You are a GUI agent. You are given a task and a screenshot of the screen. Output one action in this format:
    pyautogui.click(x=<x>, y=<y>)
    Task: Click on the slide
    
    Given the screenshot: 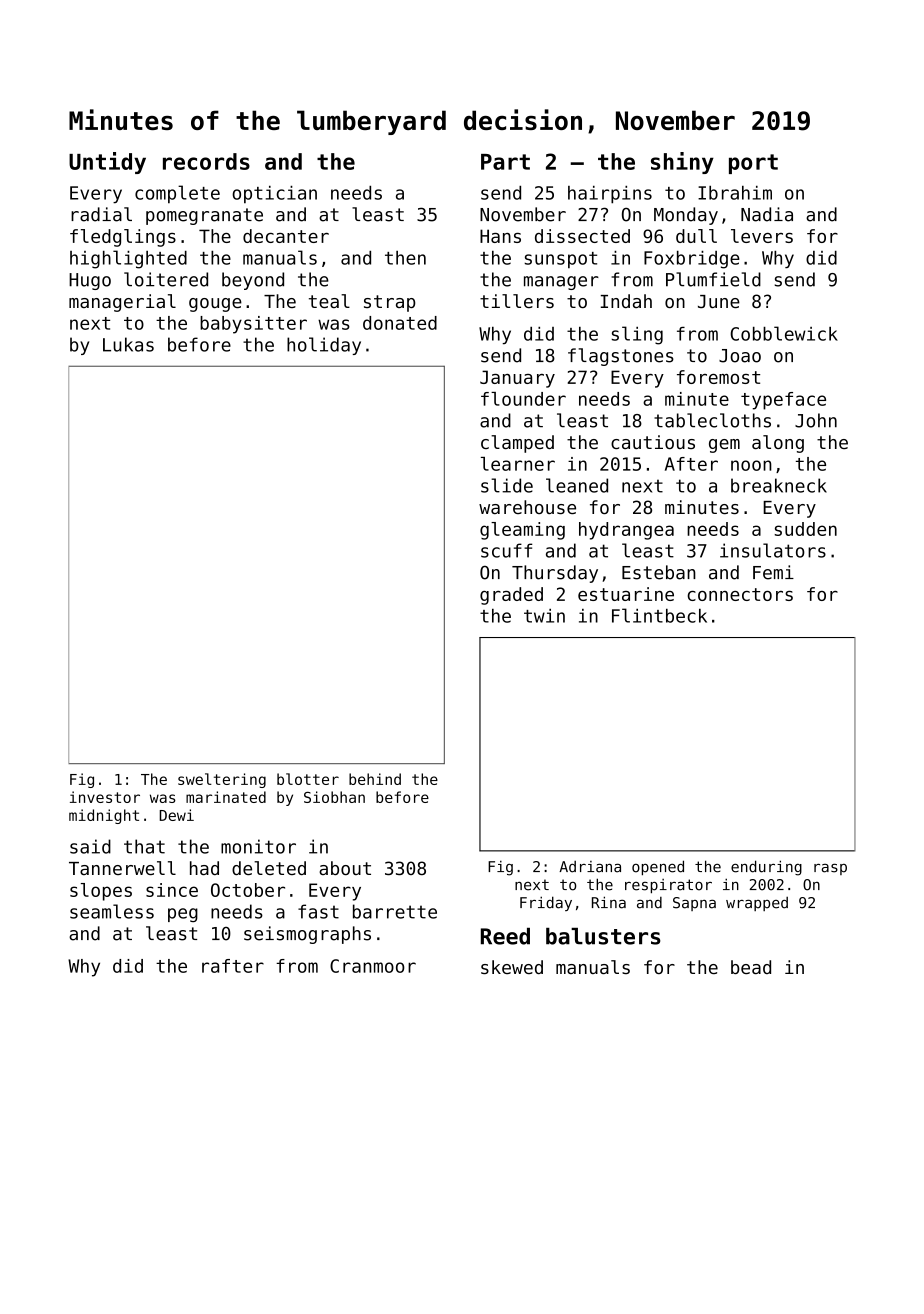 What is the action you would take?
    pyautogui.click(x=507, y=485)
